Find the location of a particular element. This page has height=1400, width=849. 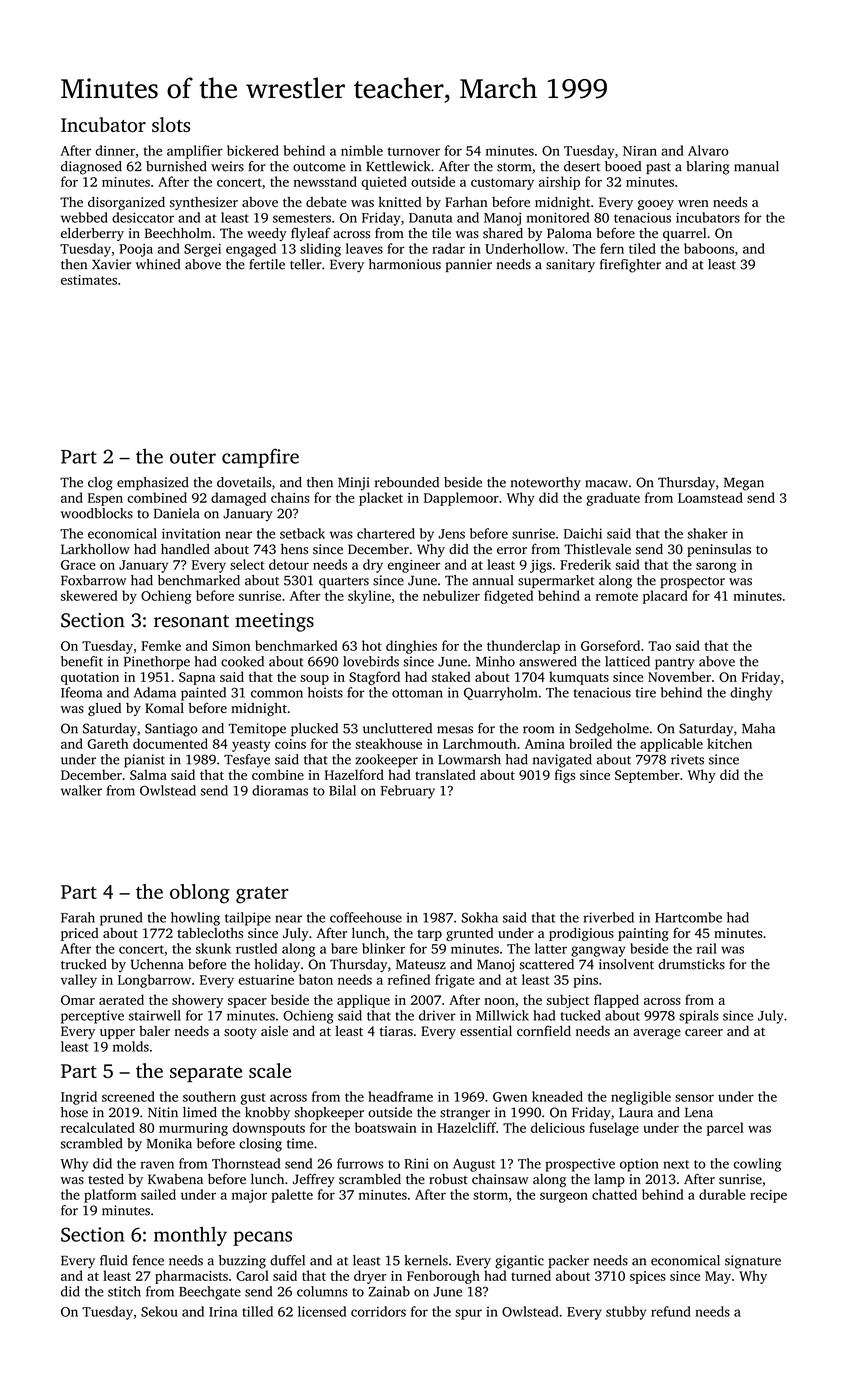

refined is located at coordinates (409, 979).
